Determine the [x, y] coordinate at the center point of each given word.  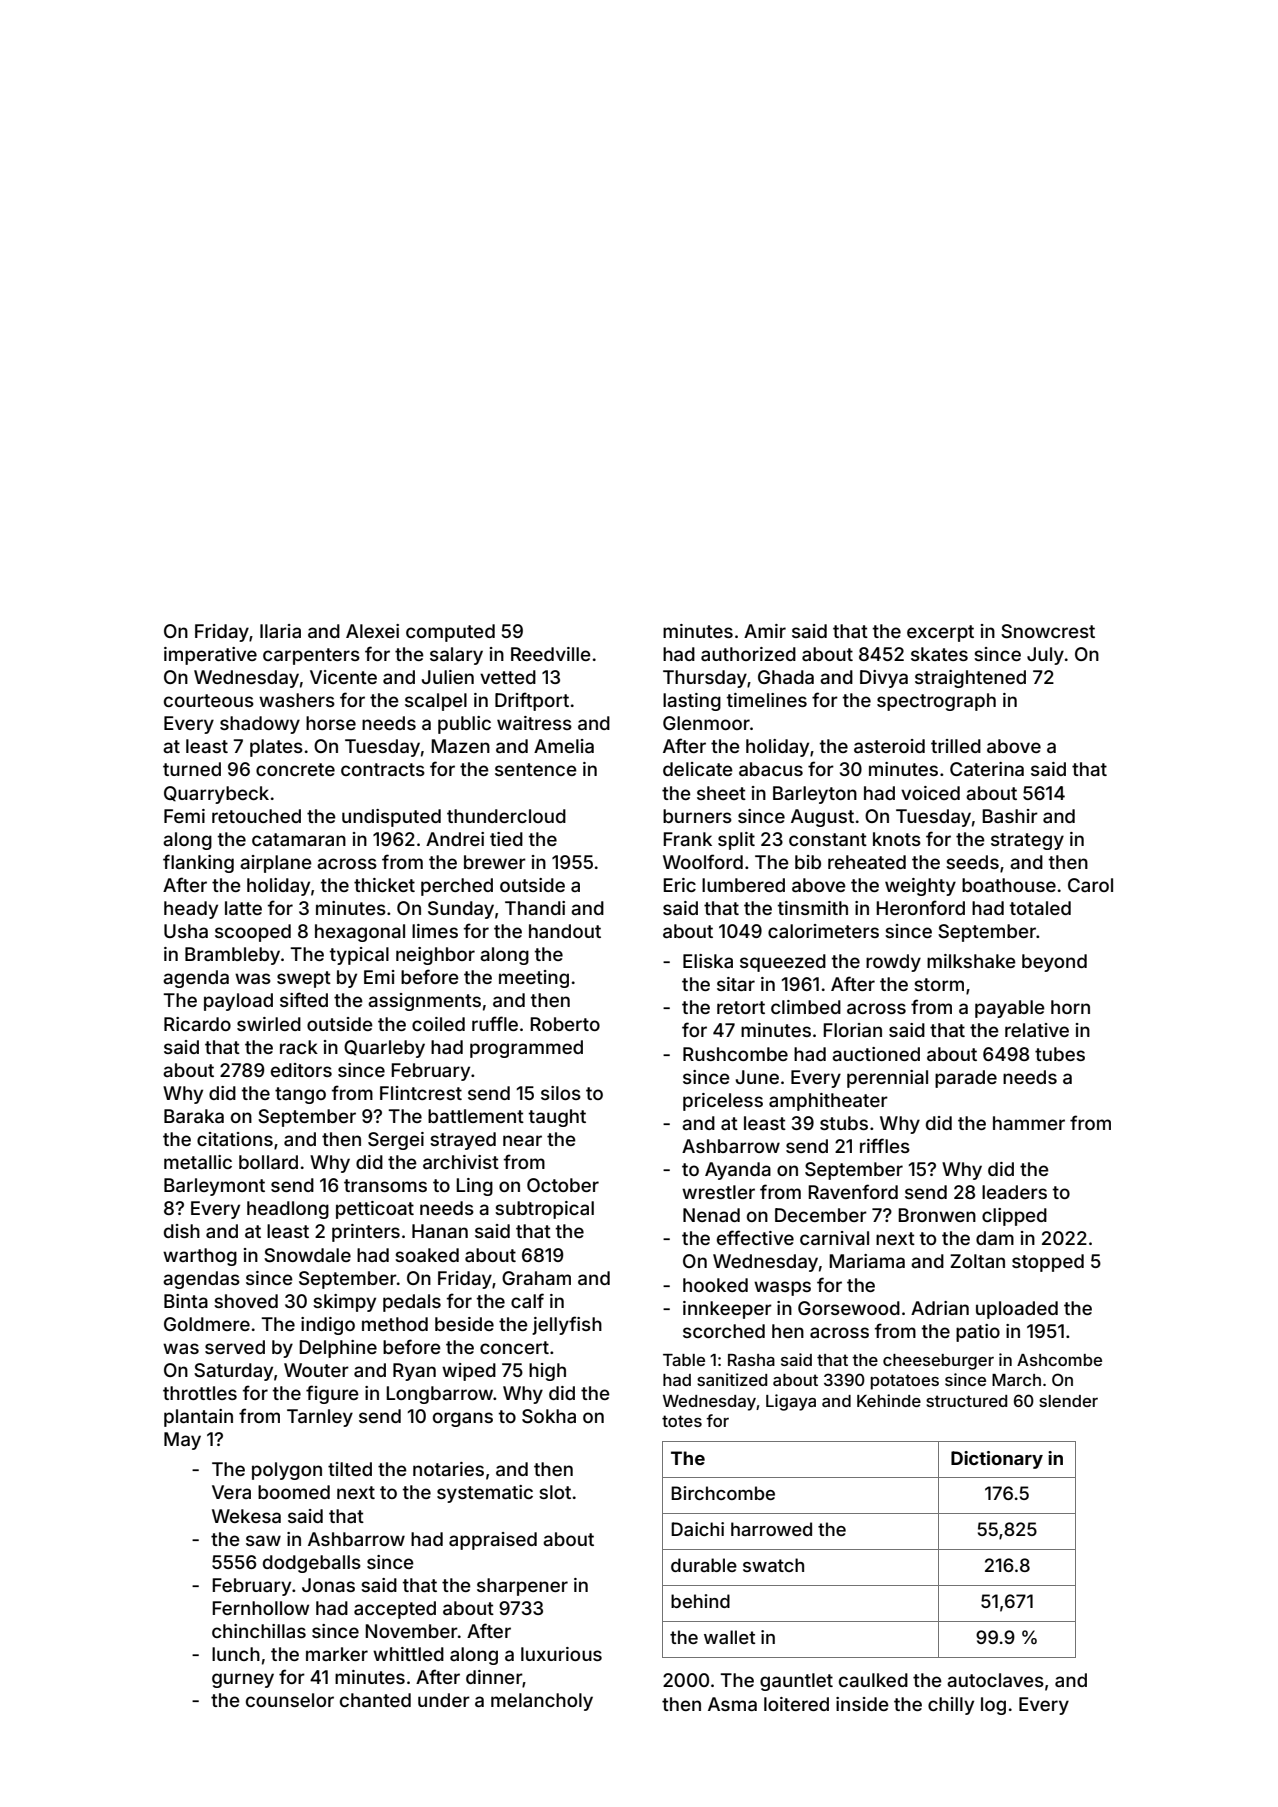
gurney [243, 1680]
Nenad [711, 1215]
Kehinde [889, 1400]
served [235, 1347]
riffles [885, 1145]
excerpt [940, 633]
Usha [186, 931]
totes [682, 1421]
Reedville [551, 654]
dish [182, 1231]
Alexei [372, 631]
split [736, 841]
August [822, 818]
